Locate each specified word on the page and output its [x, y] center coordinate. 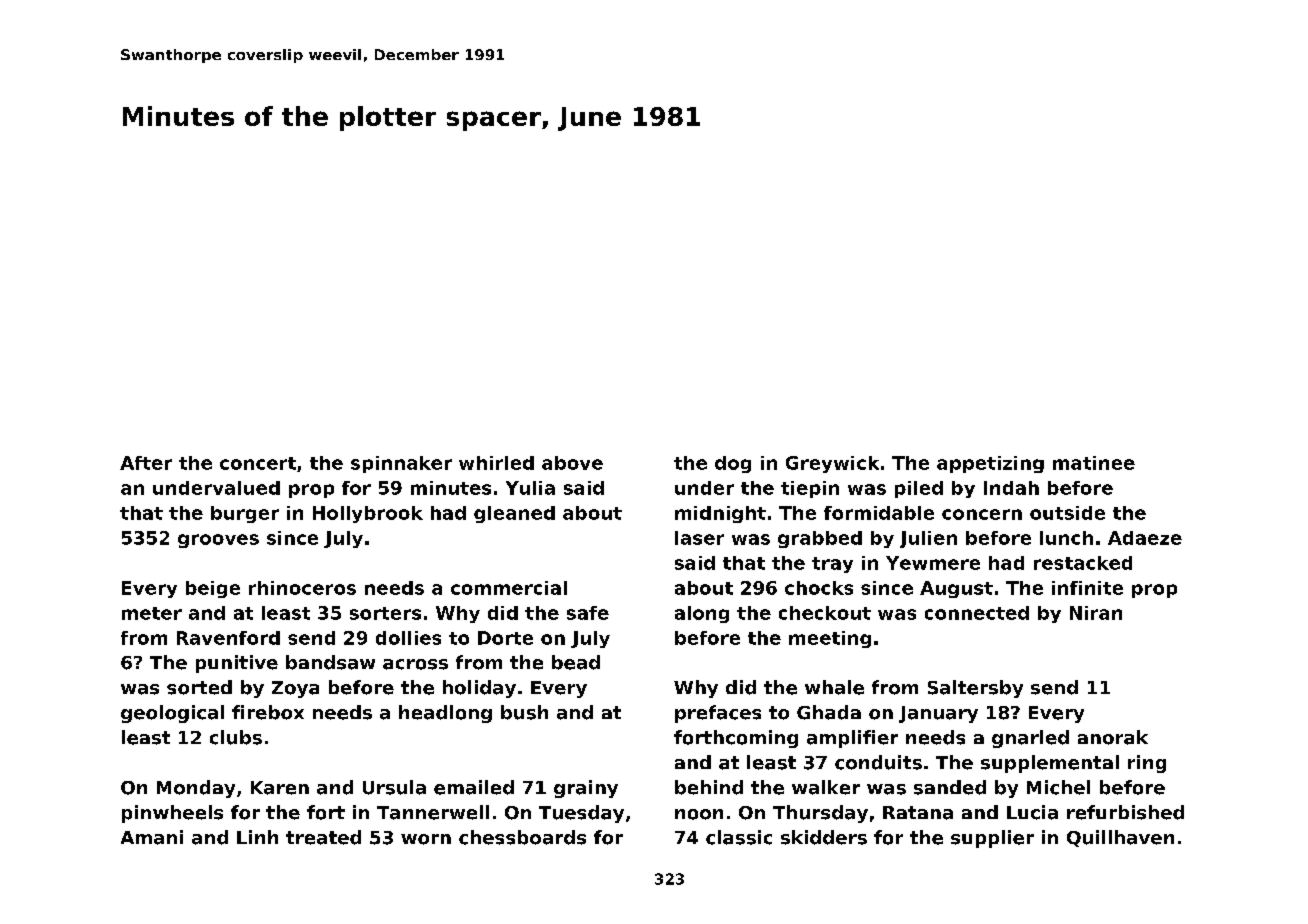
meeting [830, 639]
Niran [1096, 613]
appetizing [990, 464]
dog [733, 464]
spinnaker [401, 464]
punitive [237, 664]
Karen [280, 788]
